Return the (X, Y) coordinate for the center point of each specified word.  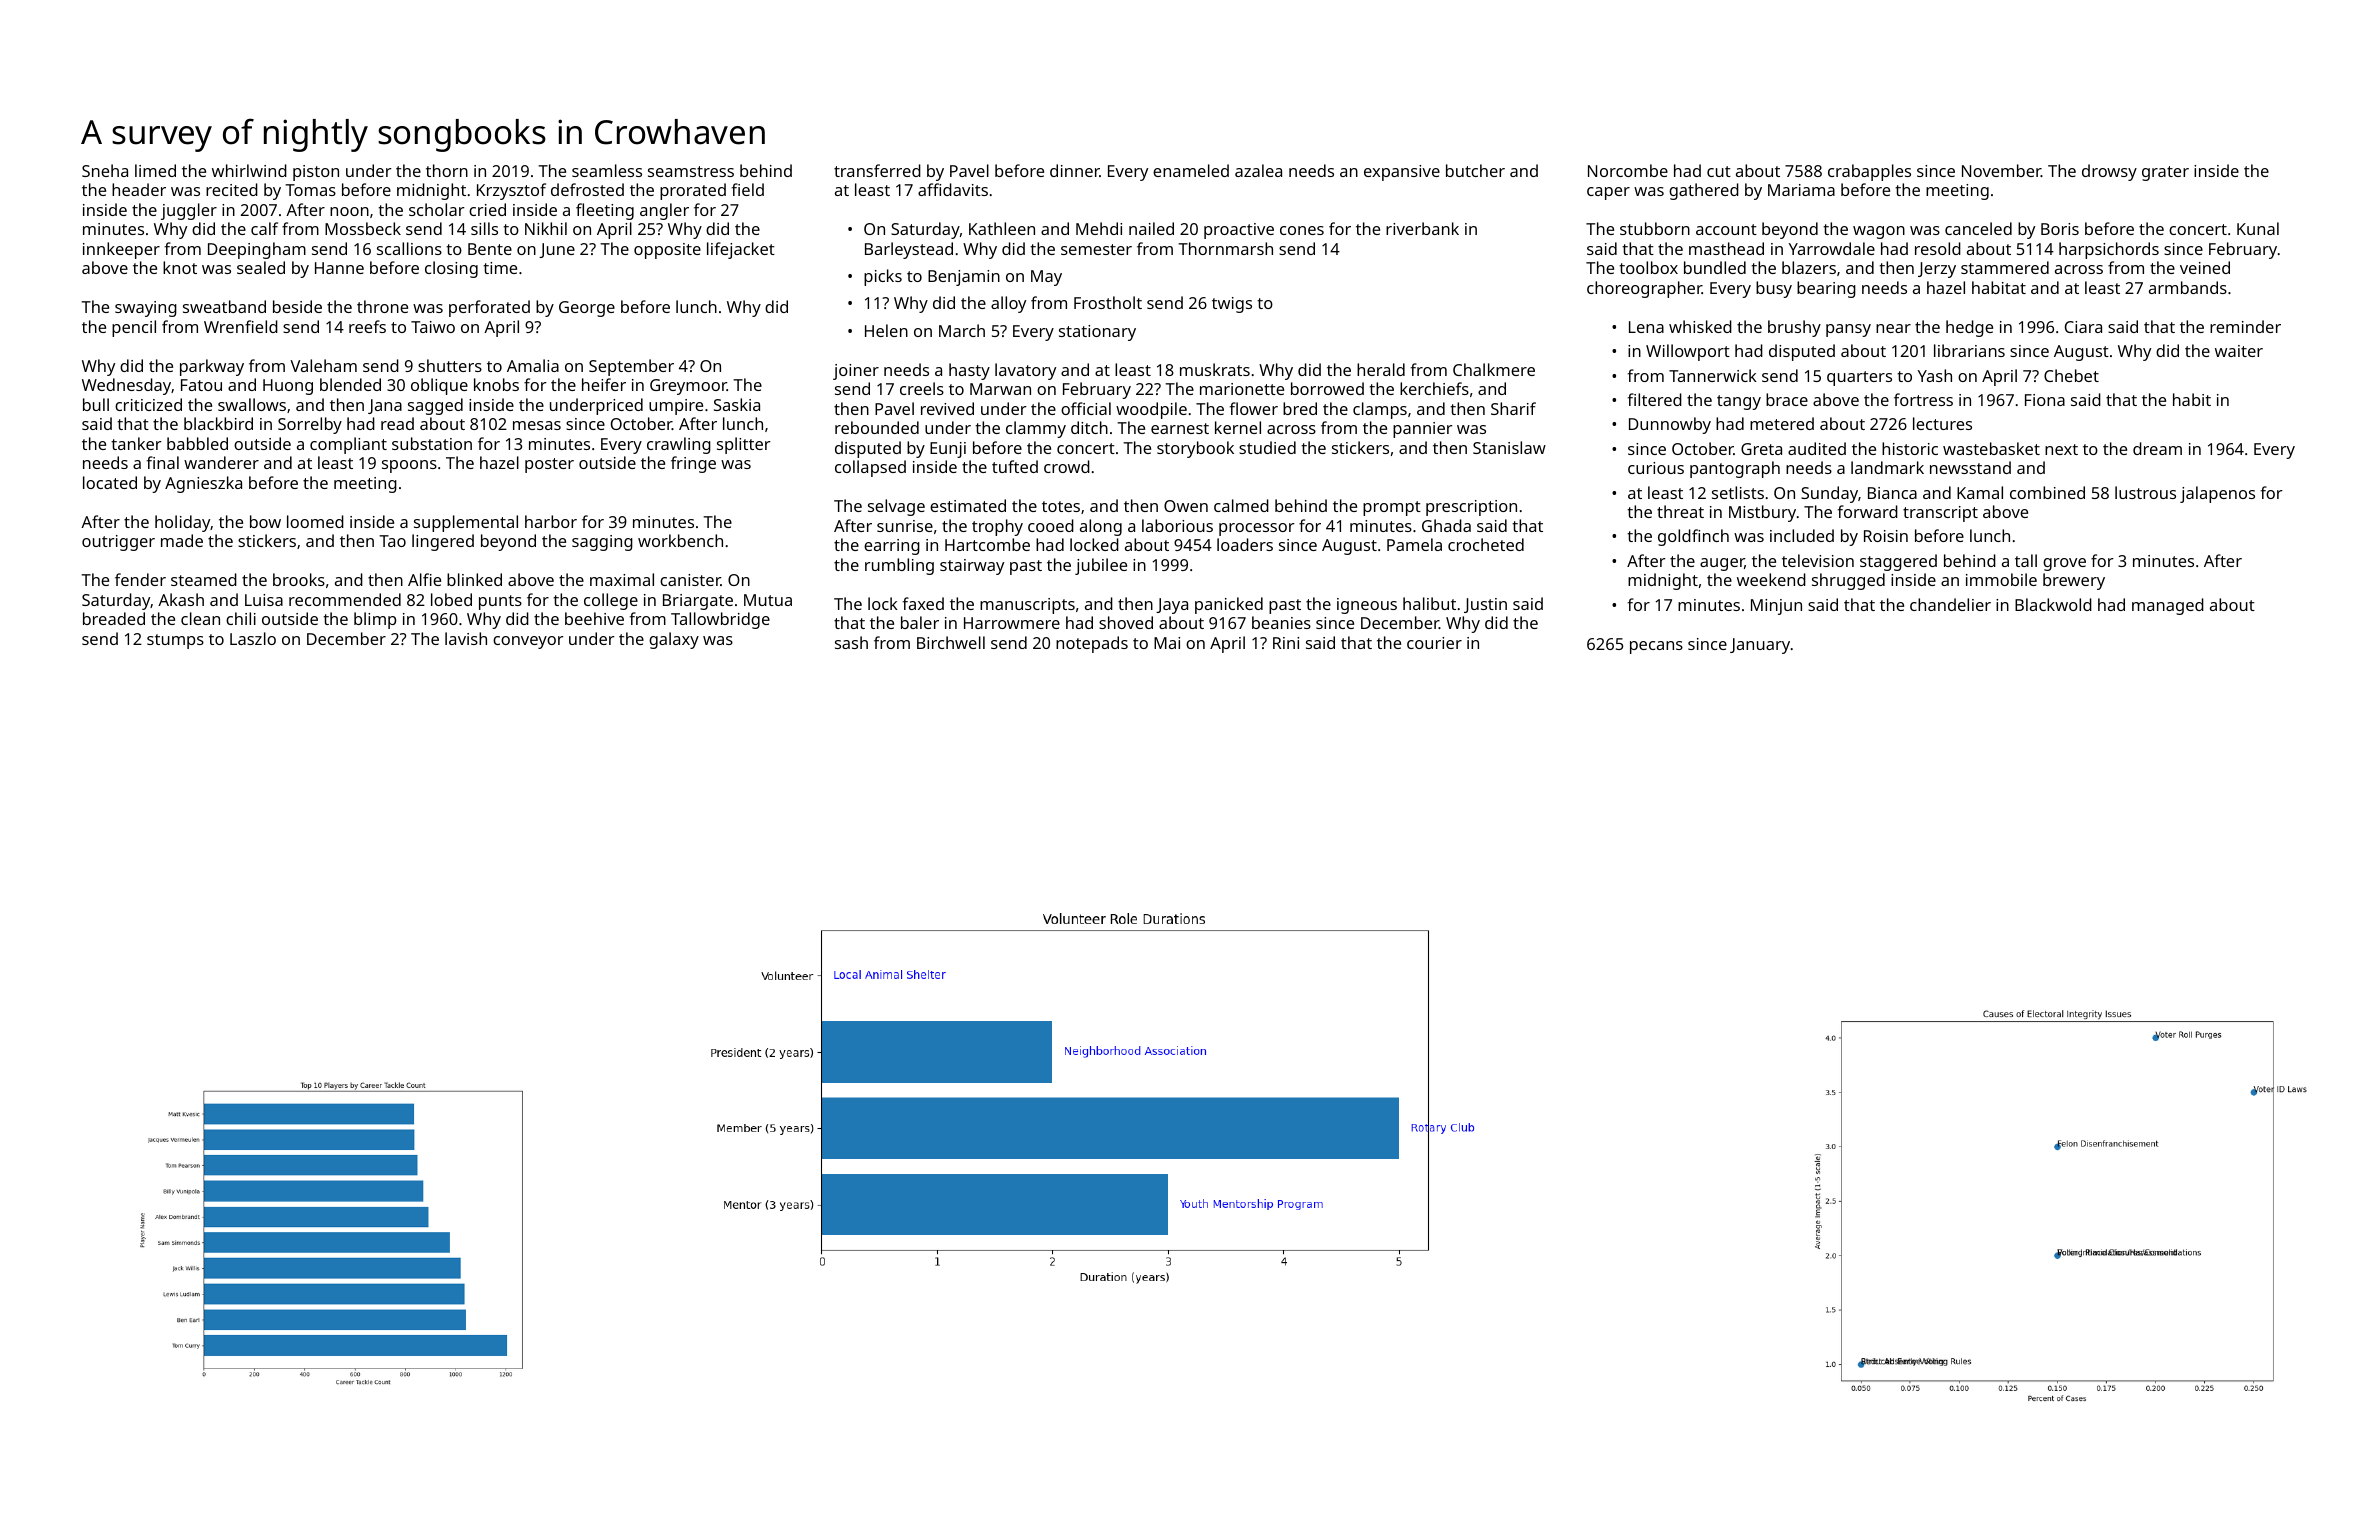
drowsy (2109, 172)
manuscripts (1027, 606)
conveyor (528, 642)
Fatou (201, 385)
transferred (877, 170)
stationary (1097, 333)
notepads (1092, 644)
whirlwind (249, 170)
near (1893, 328)
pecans (1656, 647)
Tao (392, 541)
